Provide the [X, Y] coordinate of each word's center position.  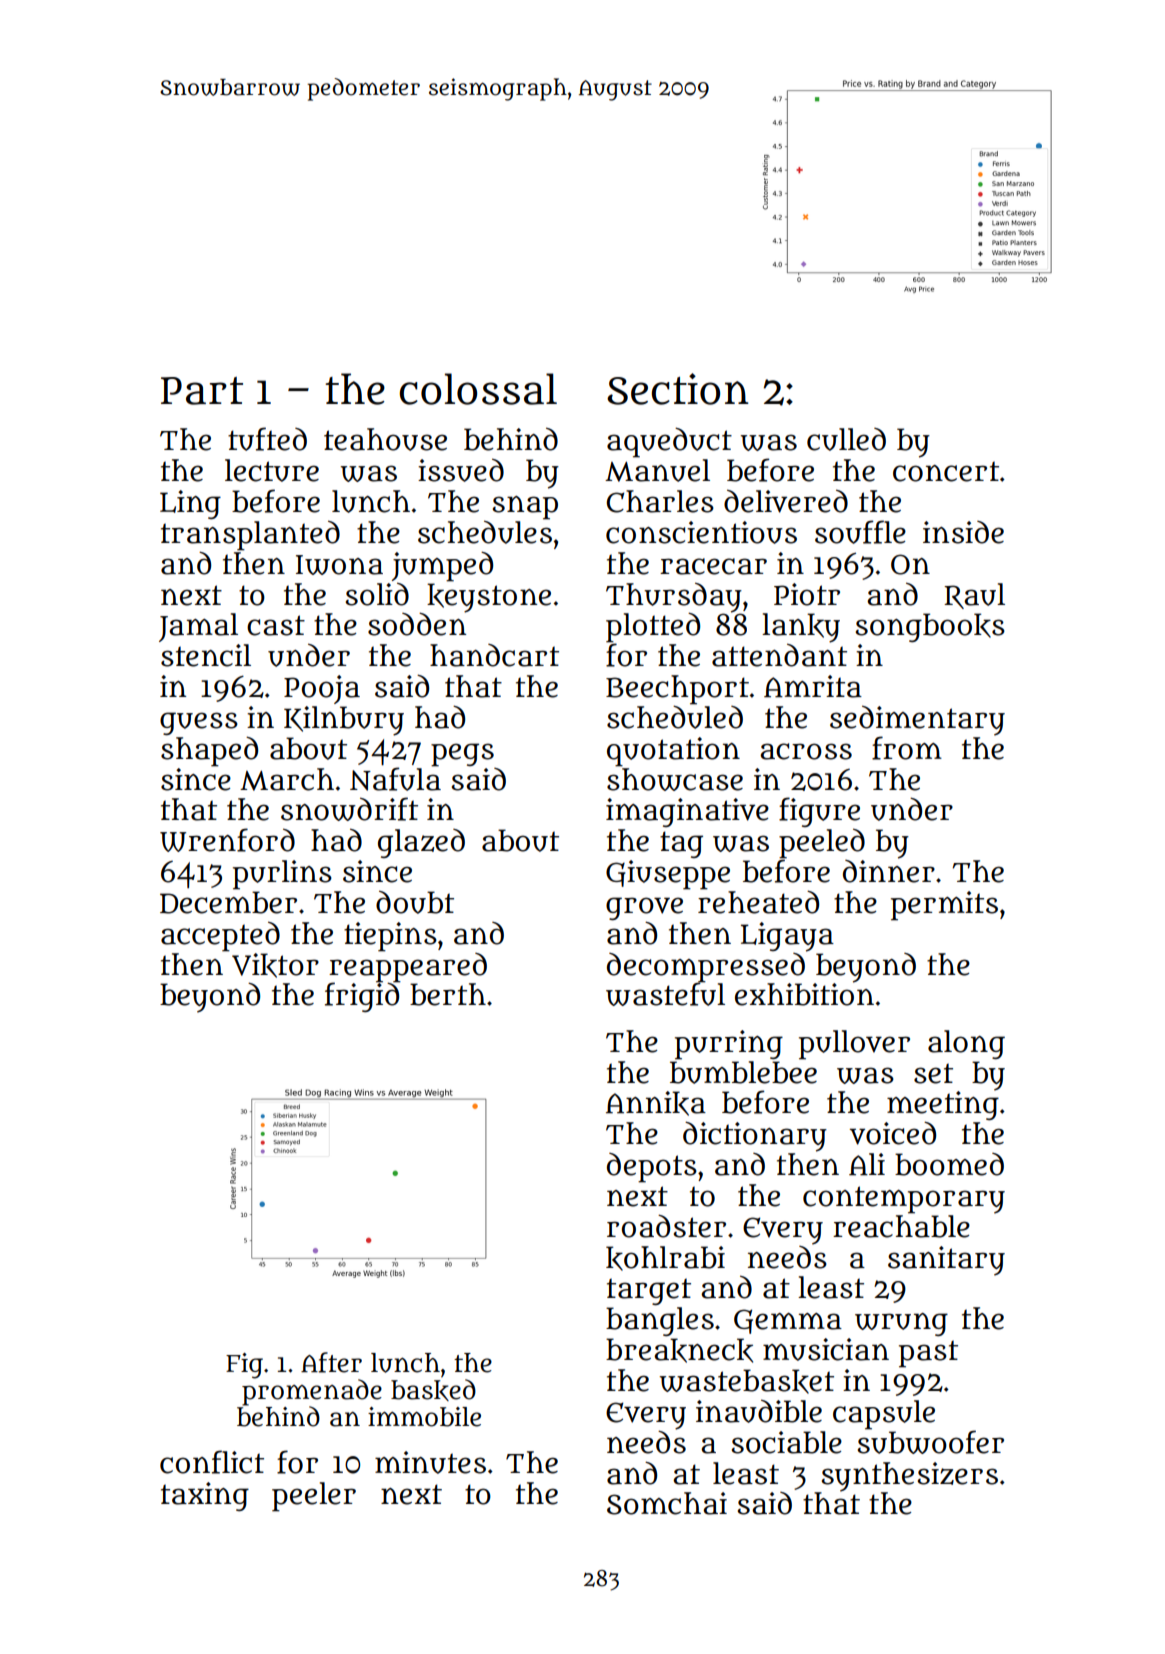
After [331, 1362]
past [928, 1354]
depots [652, 1168]
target [649, 1291]
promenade [312, 1392]
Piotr [807, 594]
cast [276, 625]
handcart [494, 655]
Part [202, 391]
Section [678, 389]
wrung [901, 1324]
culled [846, 439]
